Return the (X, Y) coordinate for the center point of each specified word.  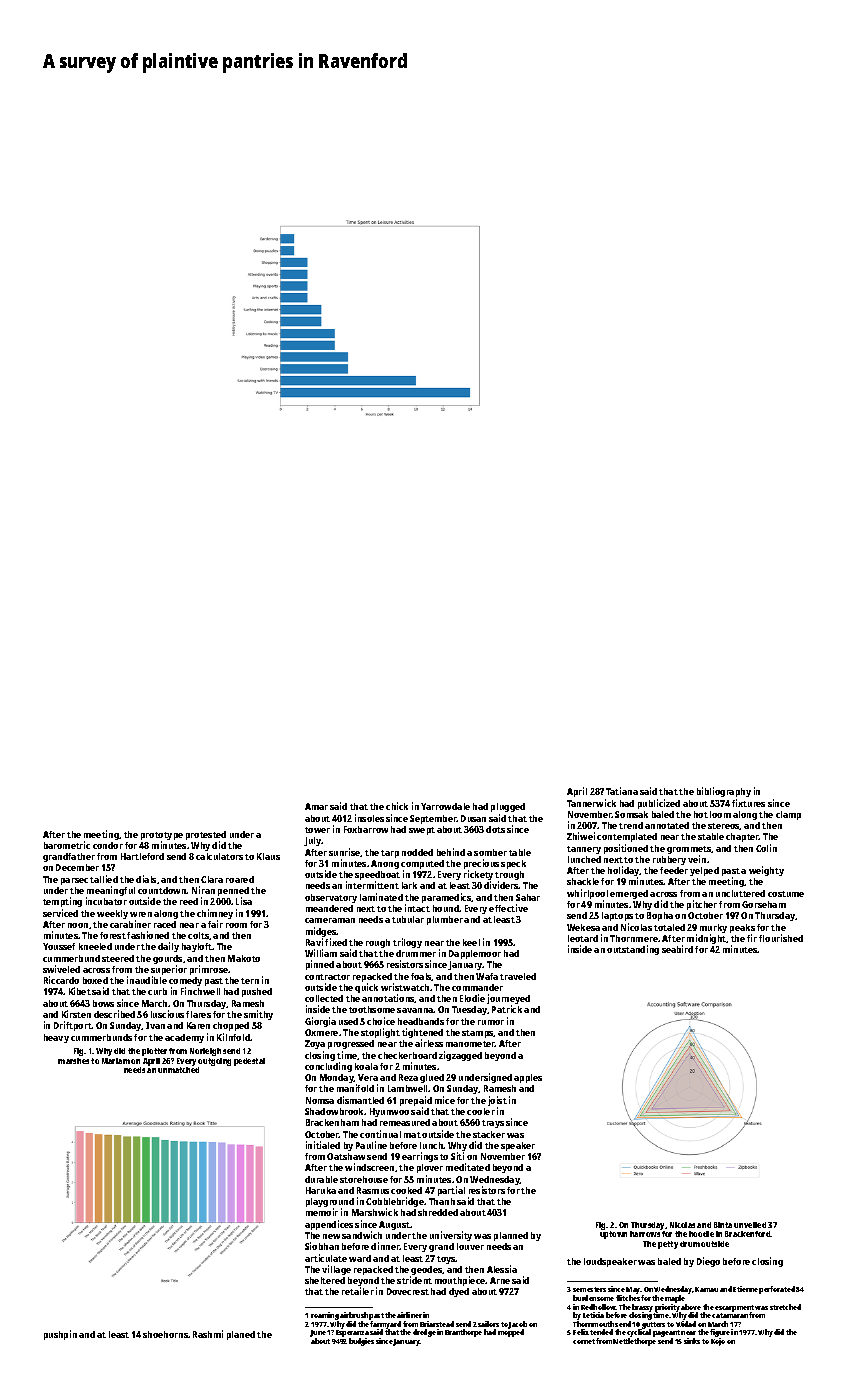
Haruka (321, 1190)
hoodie (701, 1234)
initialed (323, 1145)
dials (146, 879)
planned (511, 1236)
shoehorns (165, 1334)
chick (397, 806)
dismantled (360, 1100)
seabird (677, 949)
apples (528, 1078)
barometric (67, 845)
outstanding (633, 950)
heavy (56, 1038)
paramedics (447, 898)
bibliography (724, 792)
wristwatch (405, 987)
